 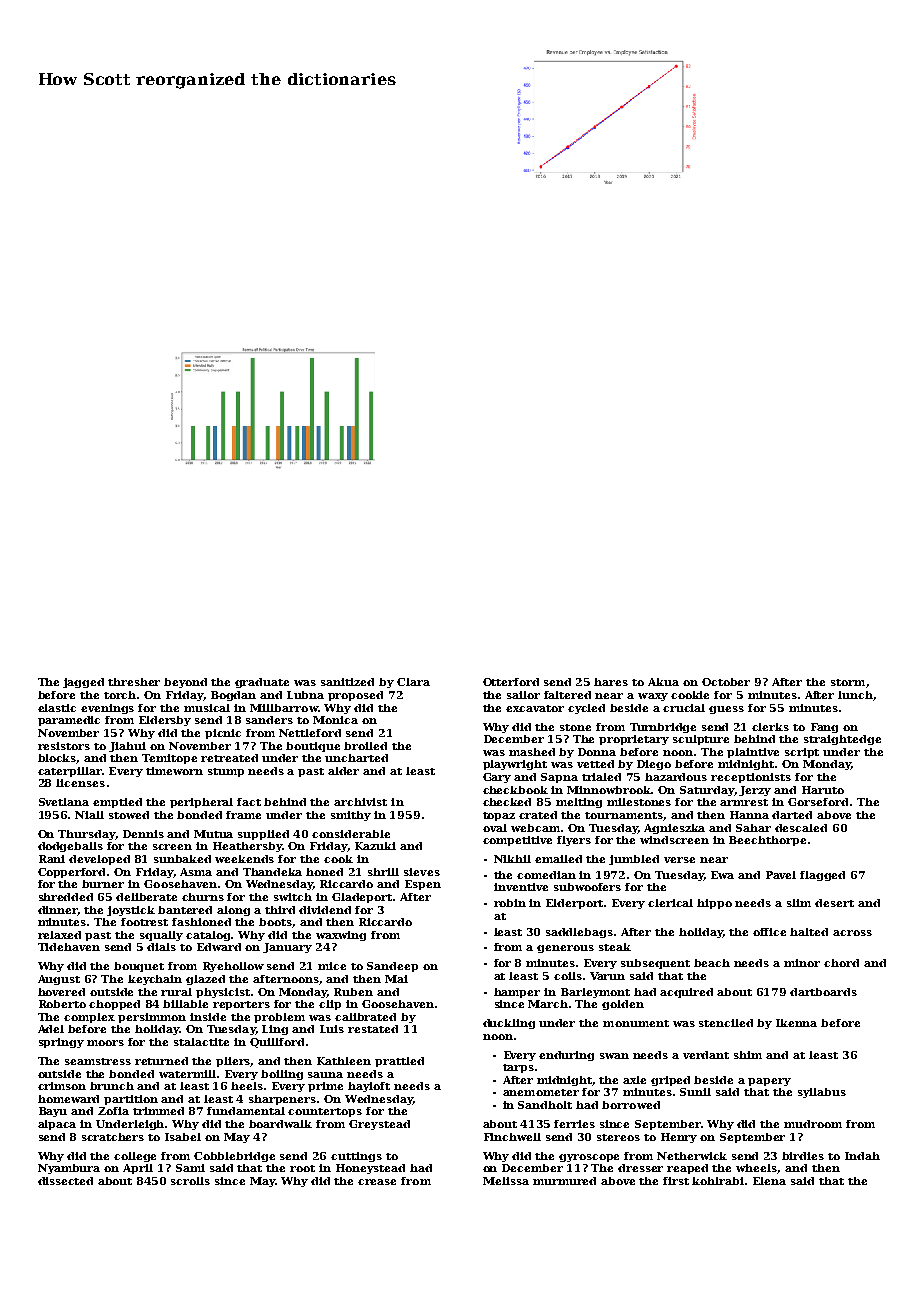 What do you see at coordinates (634, 860) in the image?
I see `jumbled` at bounding box center [634, 860].
